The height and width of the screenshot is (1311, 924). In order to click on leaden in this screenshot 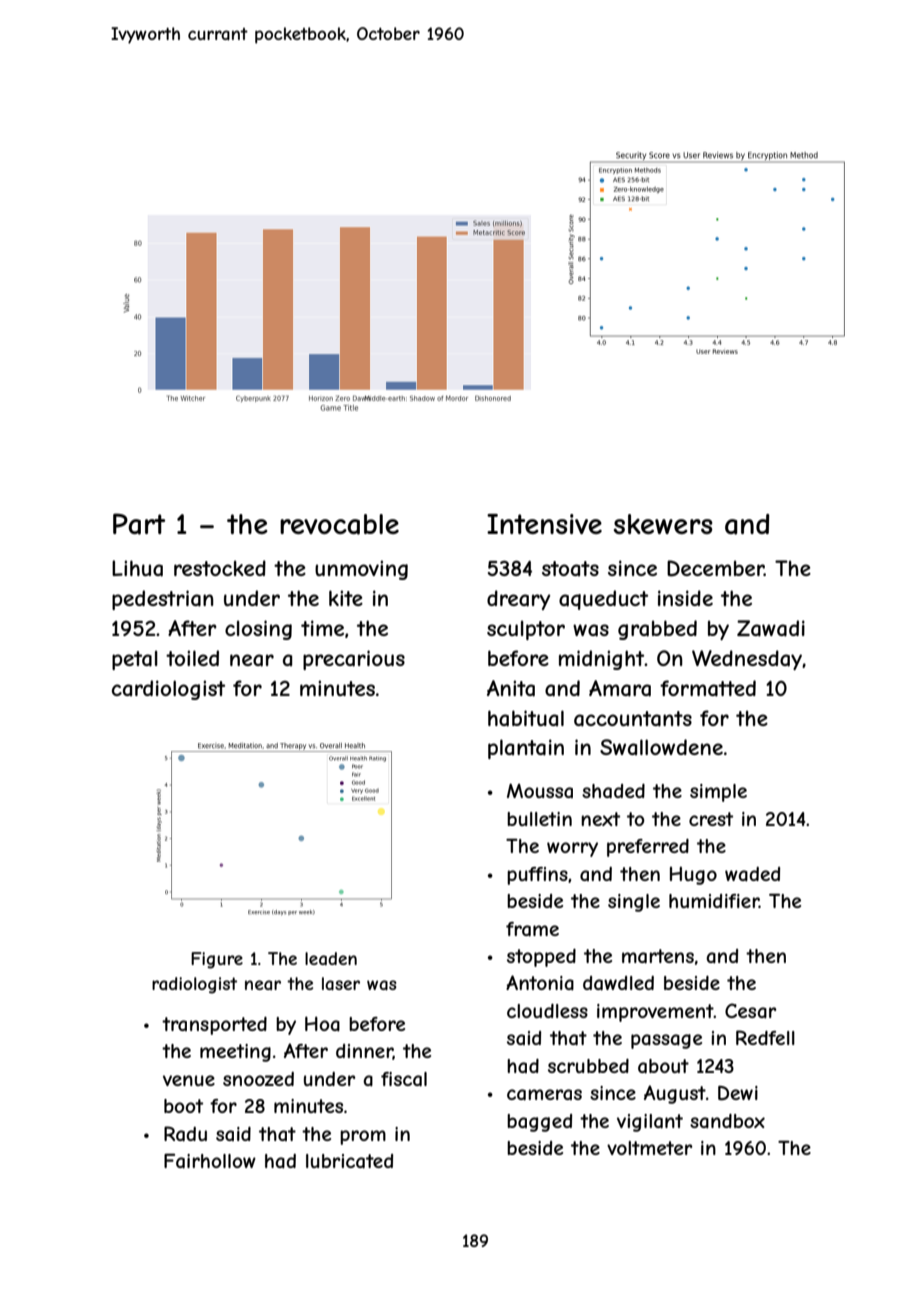, I will do `click(331, 958)`.
